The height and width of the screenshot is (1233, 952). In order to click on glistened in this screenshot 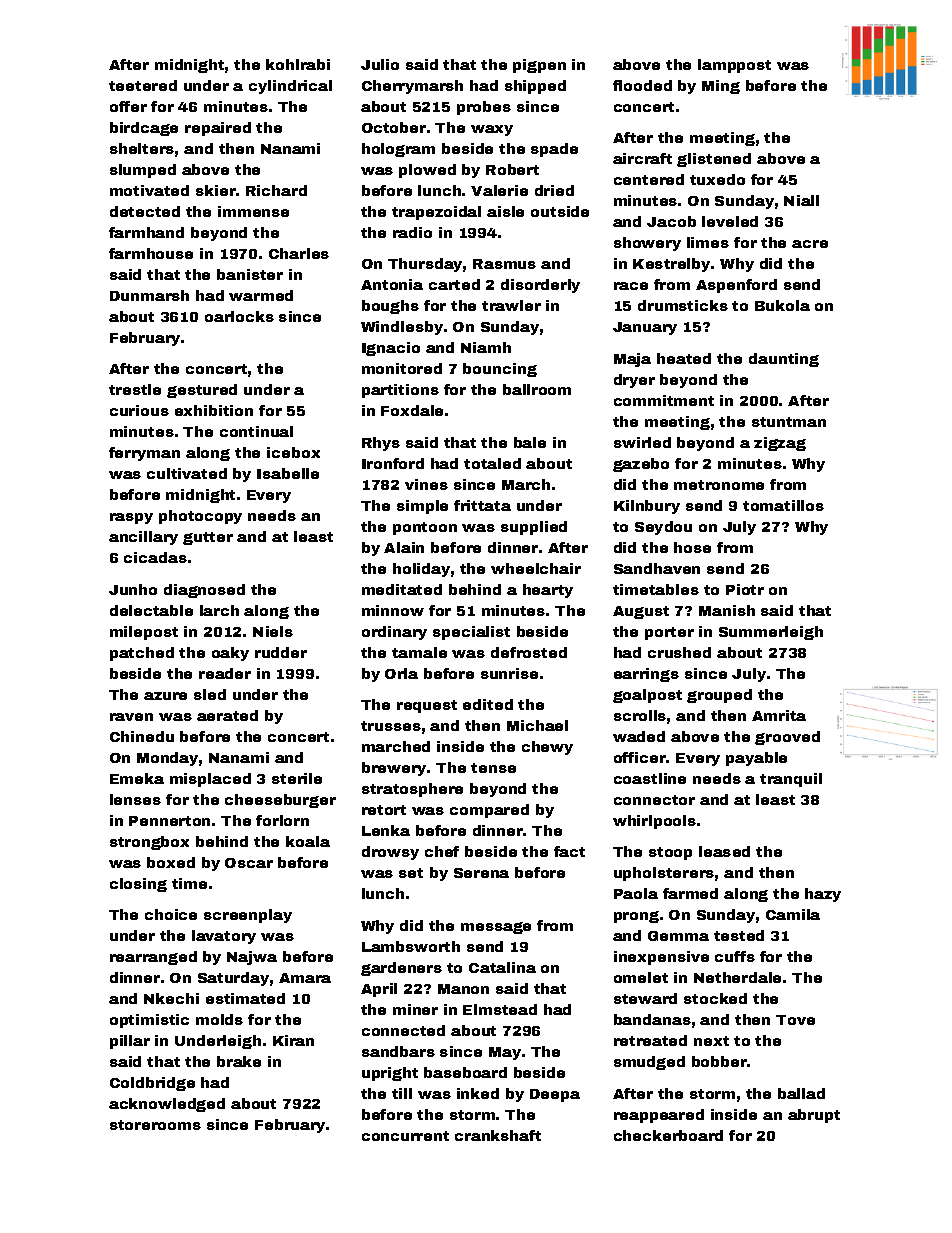, I will do `click(714, 160)`.
